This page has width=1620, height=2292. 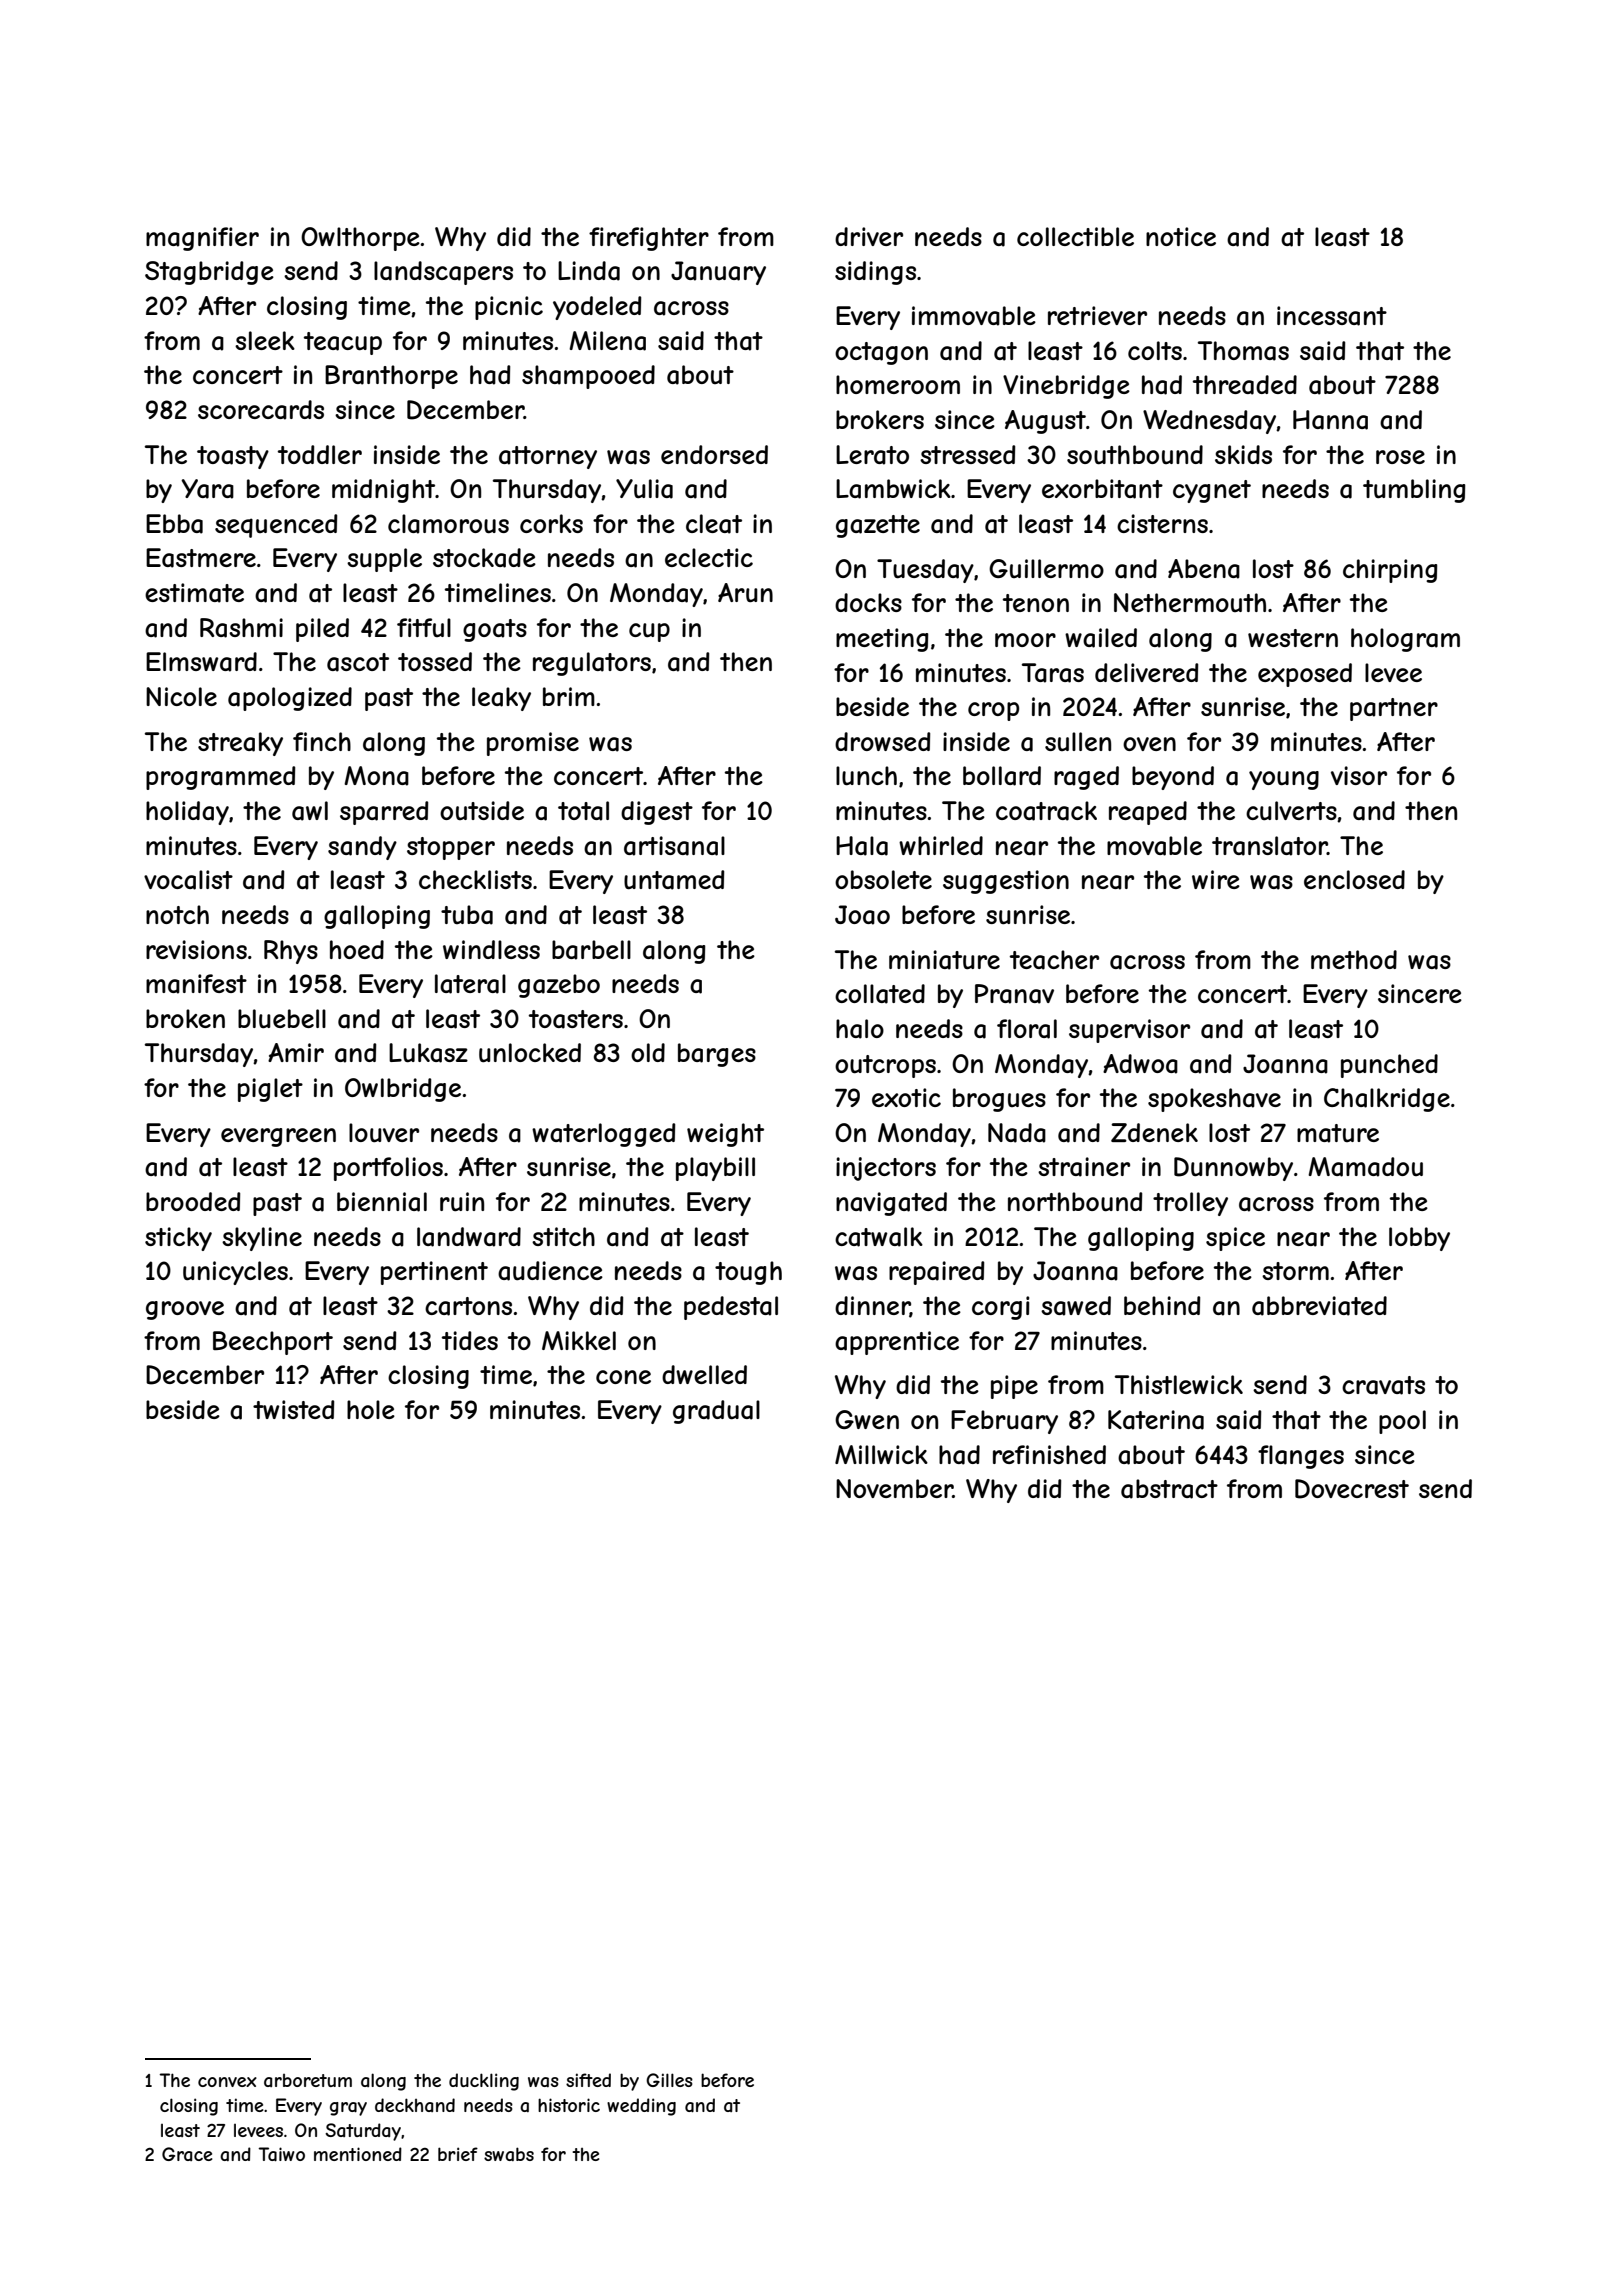 I want to click on gradual, so click(x=716, y=1412).
